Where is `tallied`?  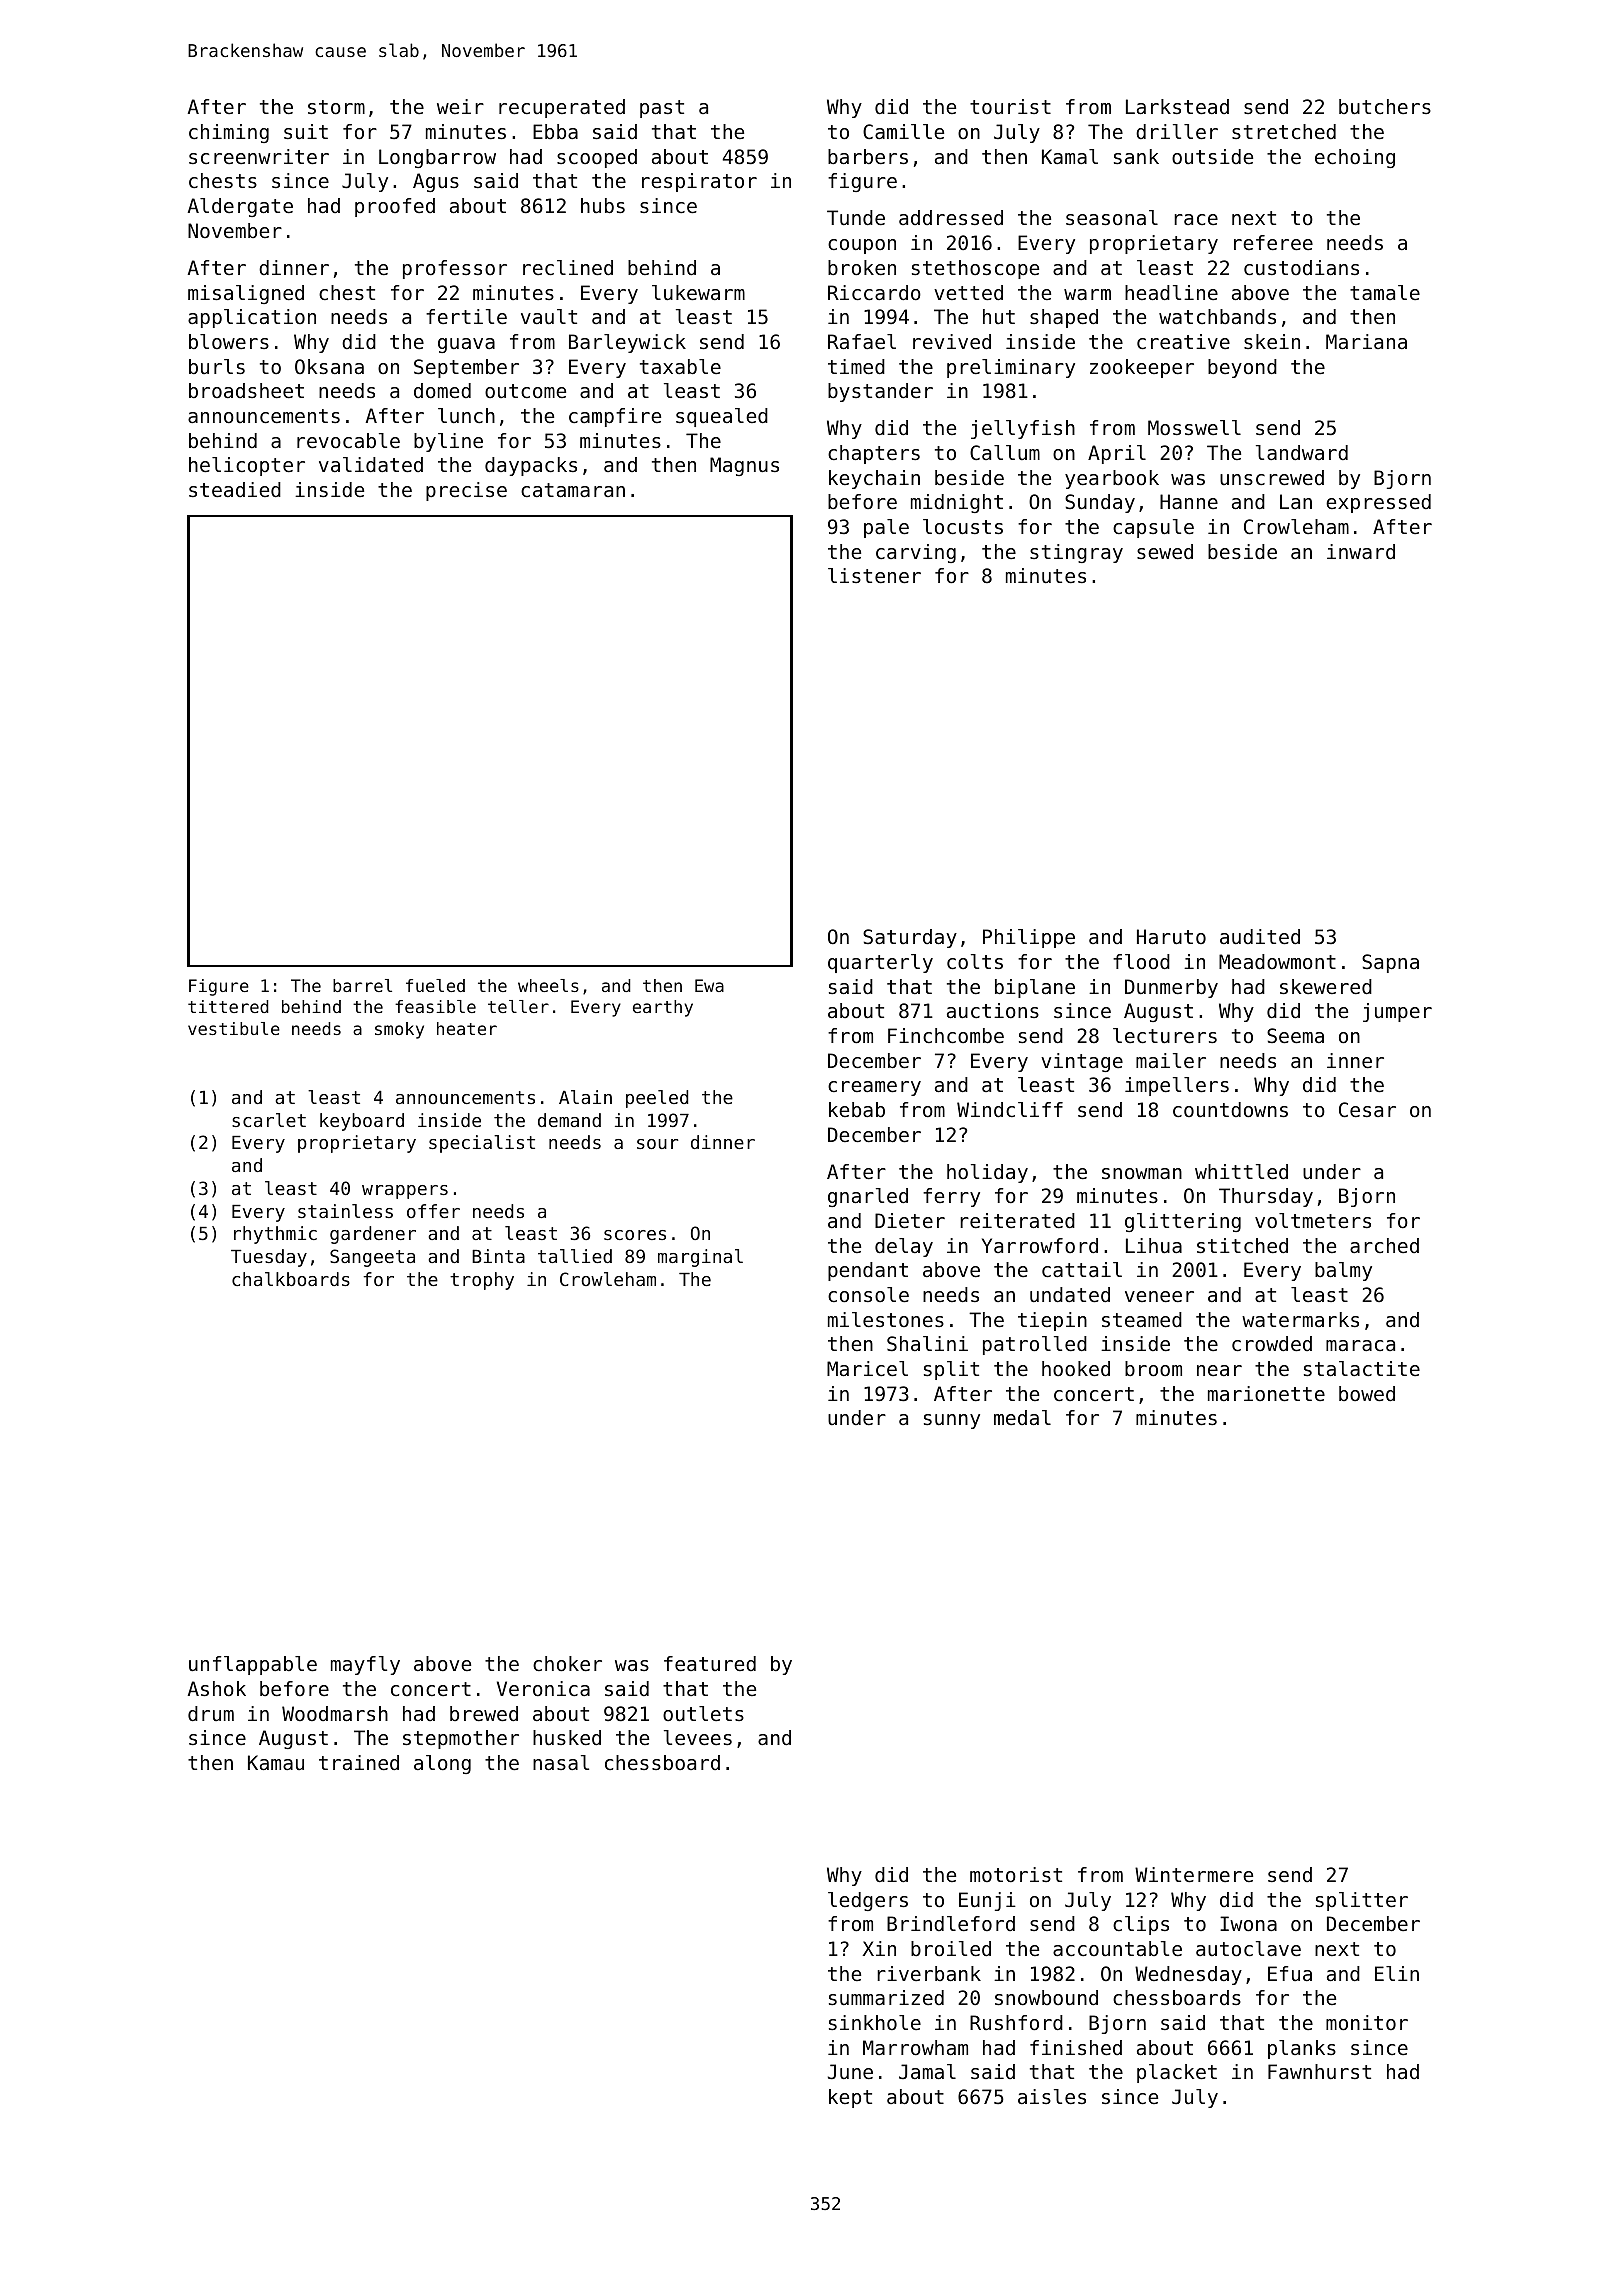
tallied is located at coordinates (575, 1256).
